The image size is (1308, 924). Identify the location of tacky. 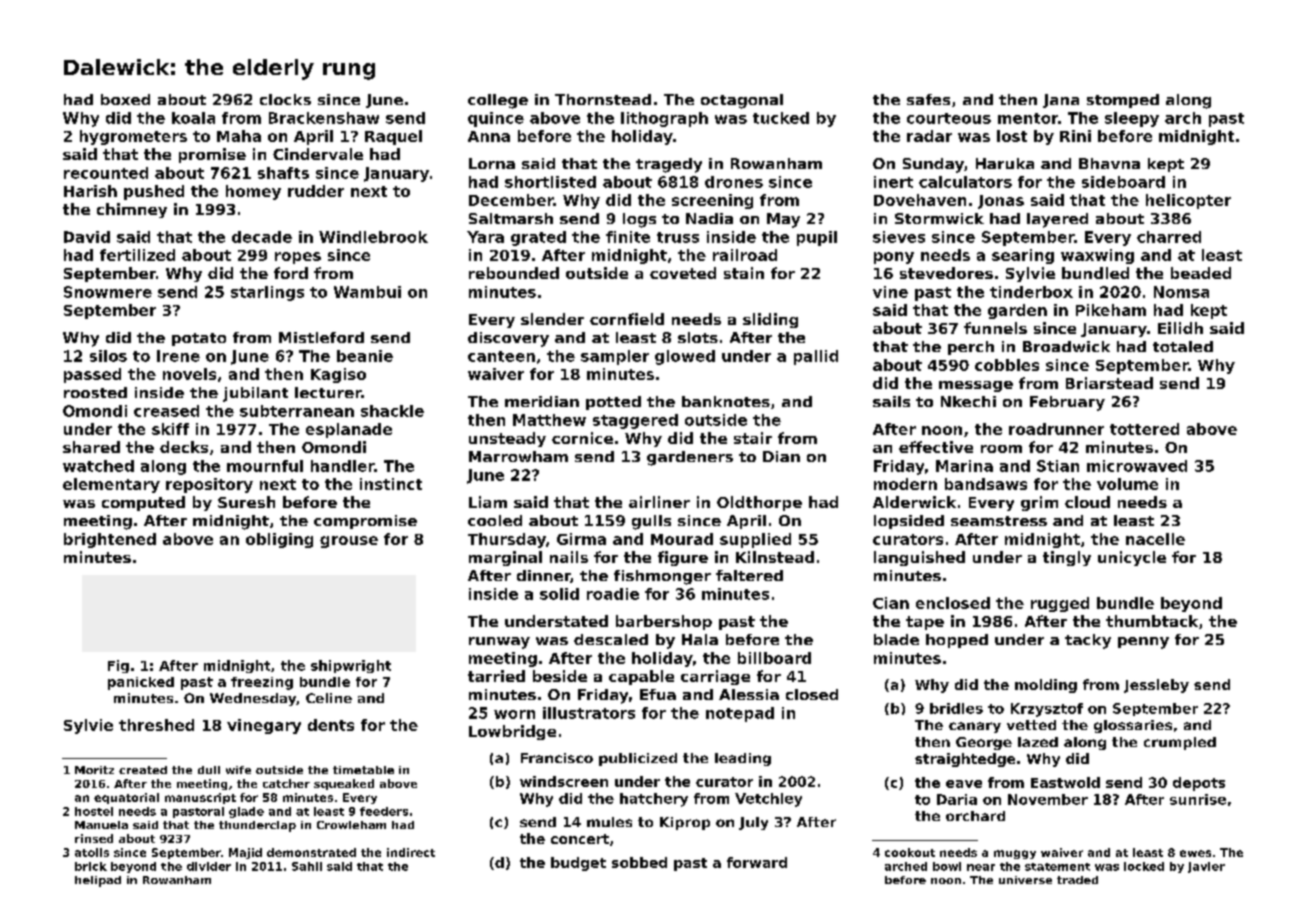
(1088, 641).
